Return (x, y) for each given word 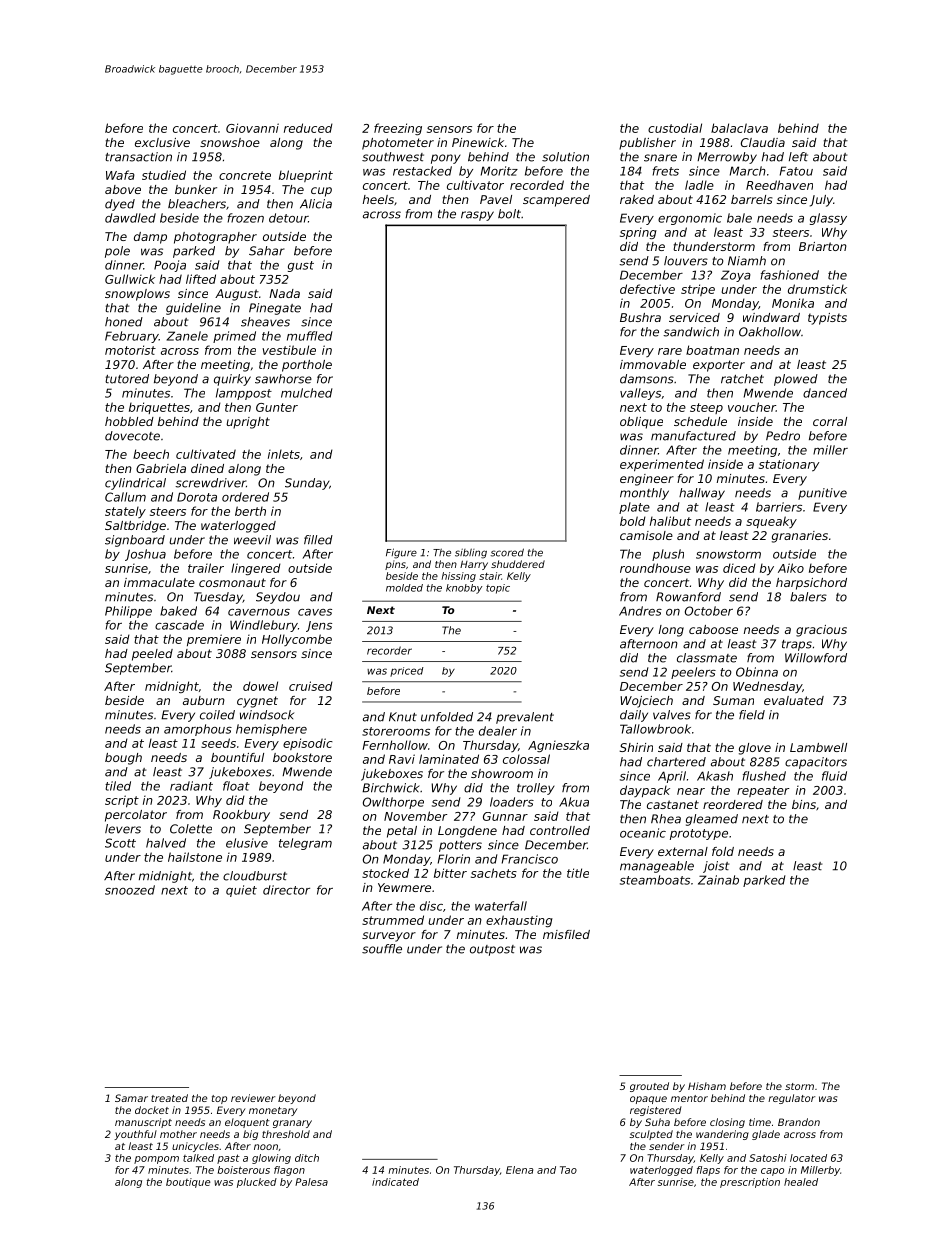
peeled (152, 655)
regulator (791, 1099)
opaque (648, 1100)
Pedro (783, 436)
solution (565, 157)
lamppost (244, 394)
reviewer (253, 1098)
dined (207, 468)
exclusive (162, 142)
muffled (310, 336)
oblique (641, 423)
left (798, 157)
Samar (131, 1098)
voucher (752, 407)
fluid (834, 776)
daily (634, 716)
